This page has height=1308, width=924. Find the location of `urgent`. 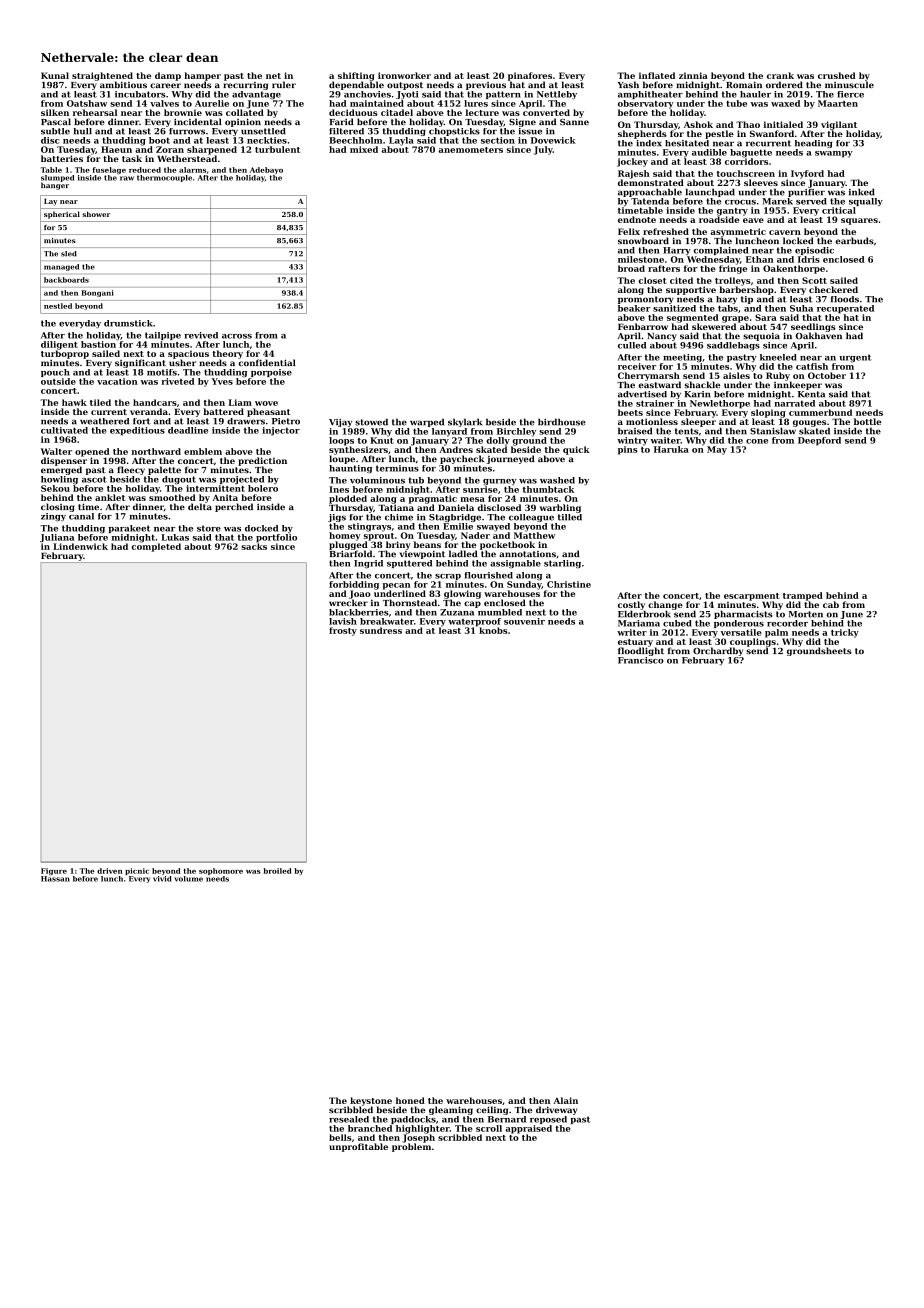

urgent is located at coordinates (855, 358).
